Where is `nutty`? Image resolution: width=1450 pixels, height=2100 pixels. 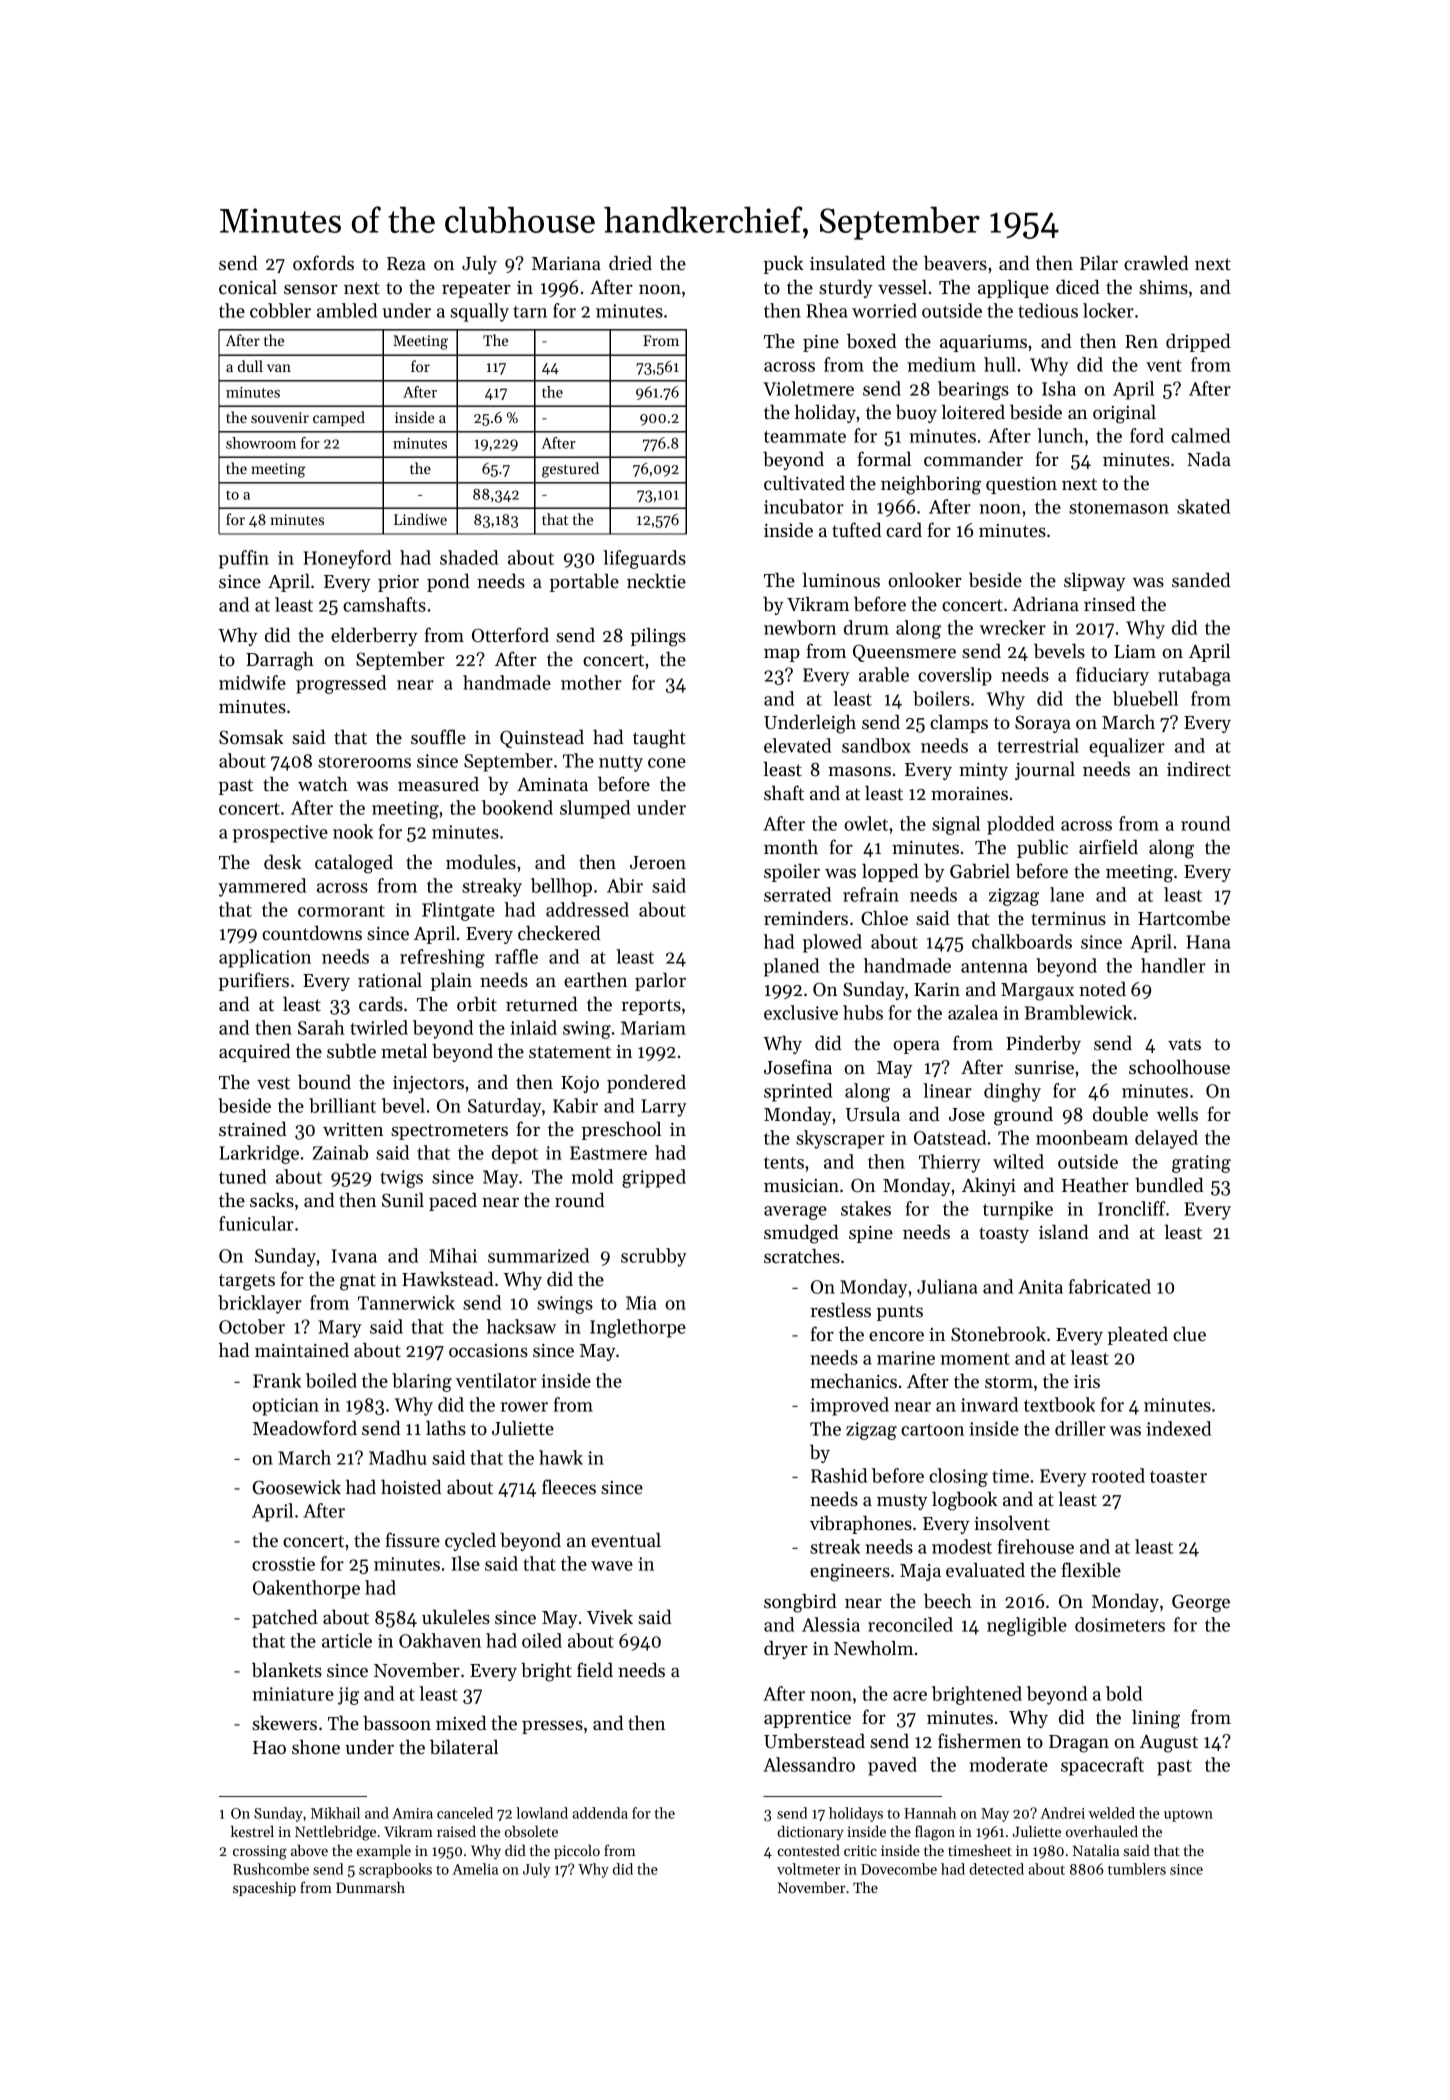
nutty is located at coordinates (621, 764).
